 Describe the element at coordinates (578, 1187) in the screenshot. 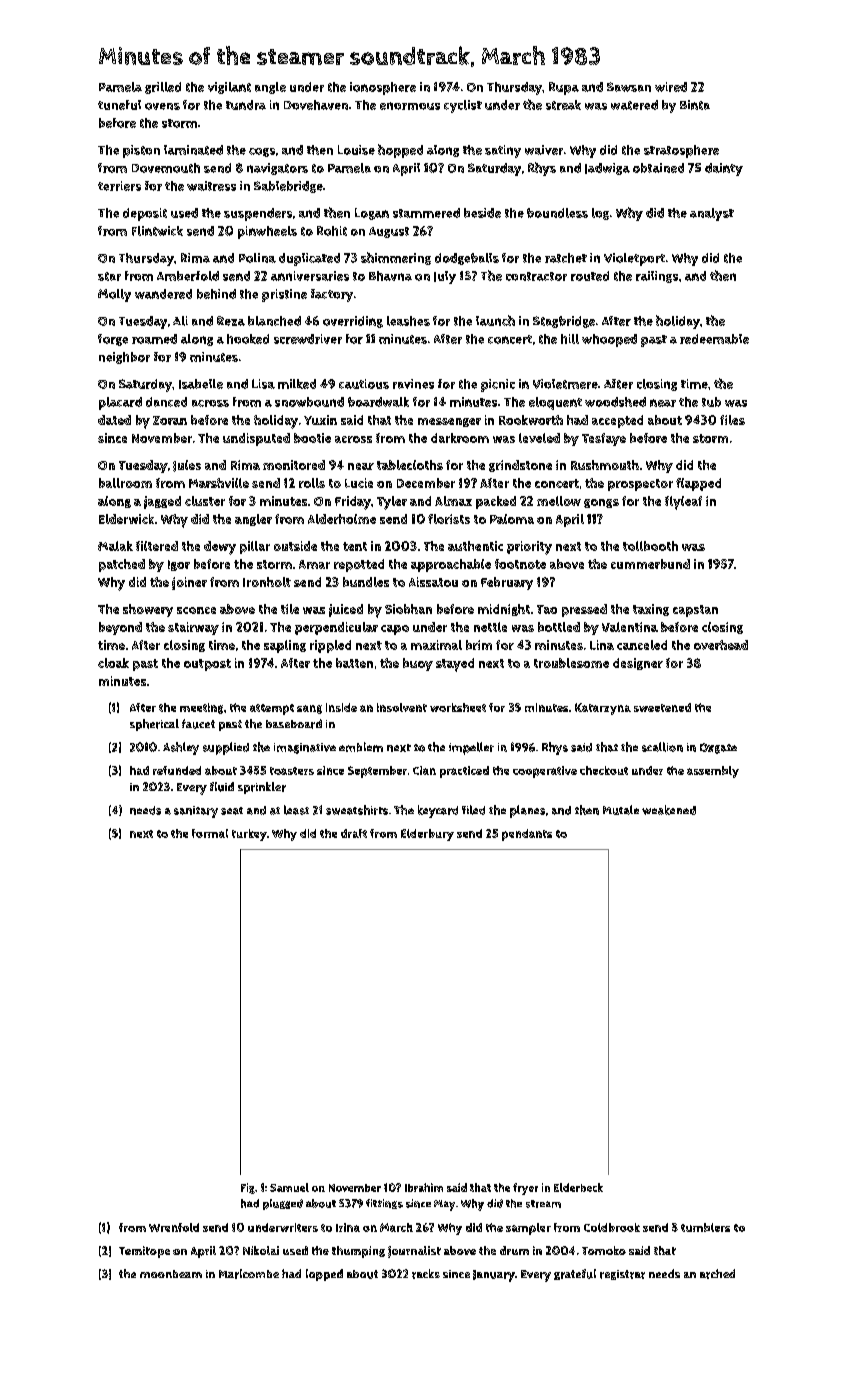

I see `Elderbeck` at that location.
